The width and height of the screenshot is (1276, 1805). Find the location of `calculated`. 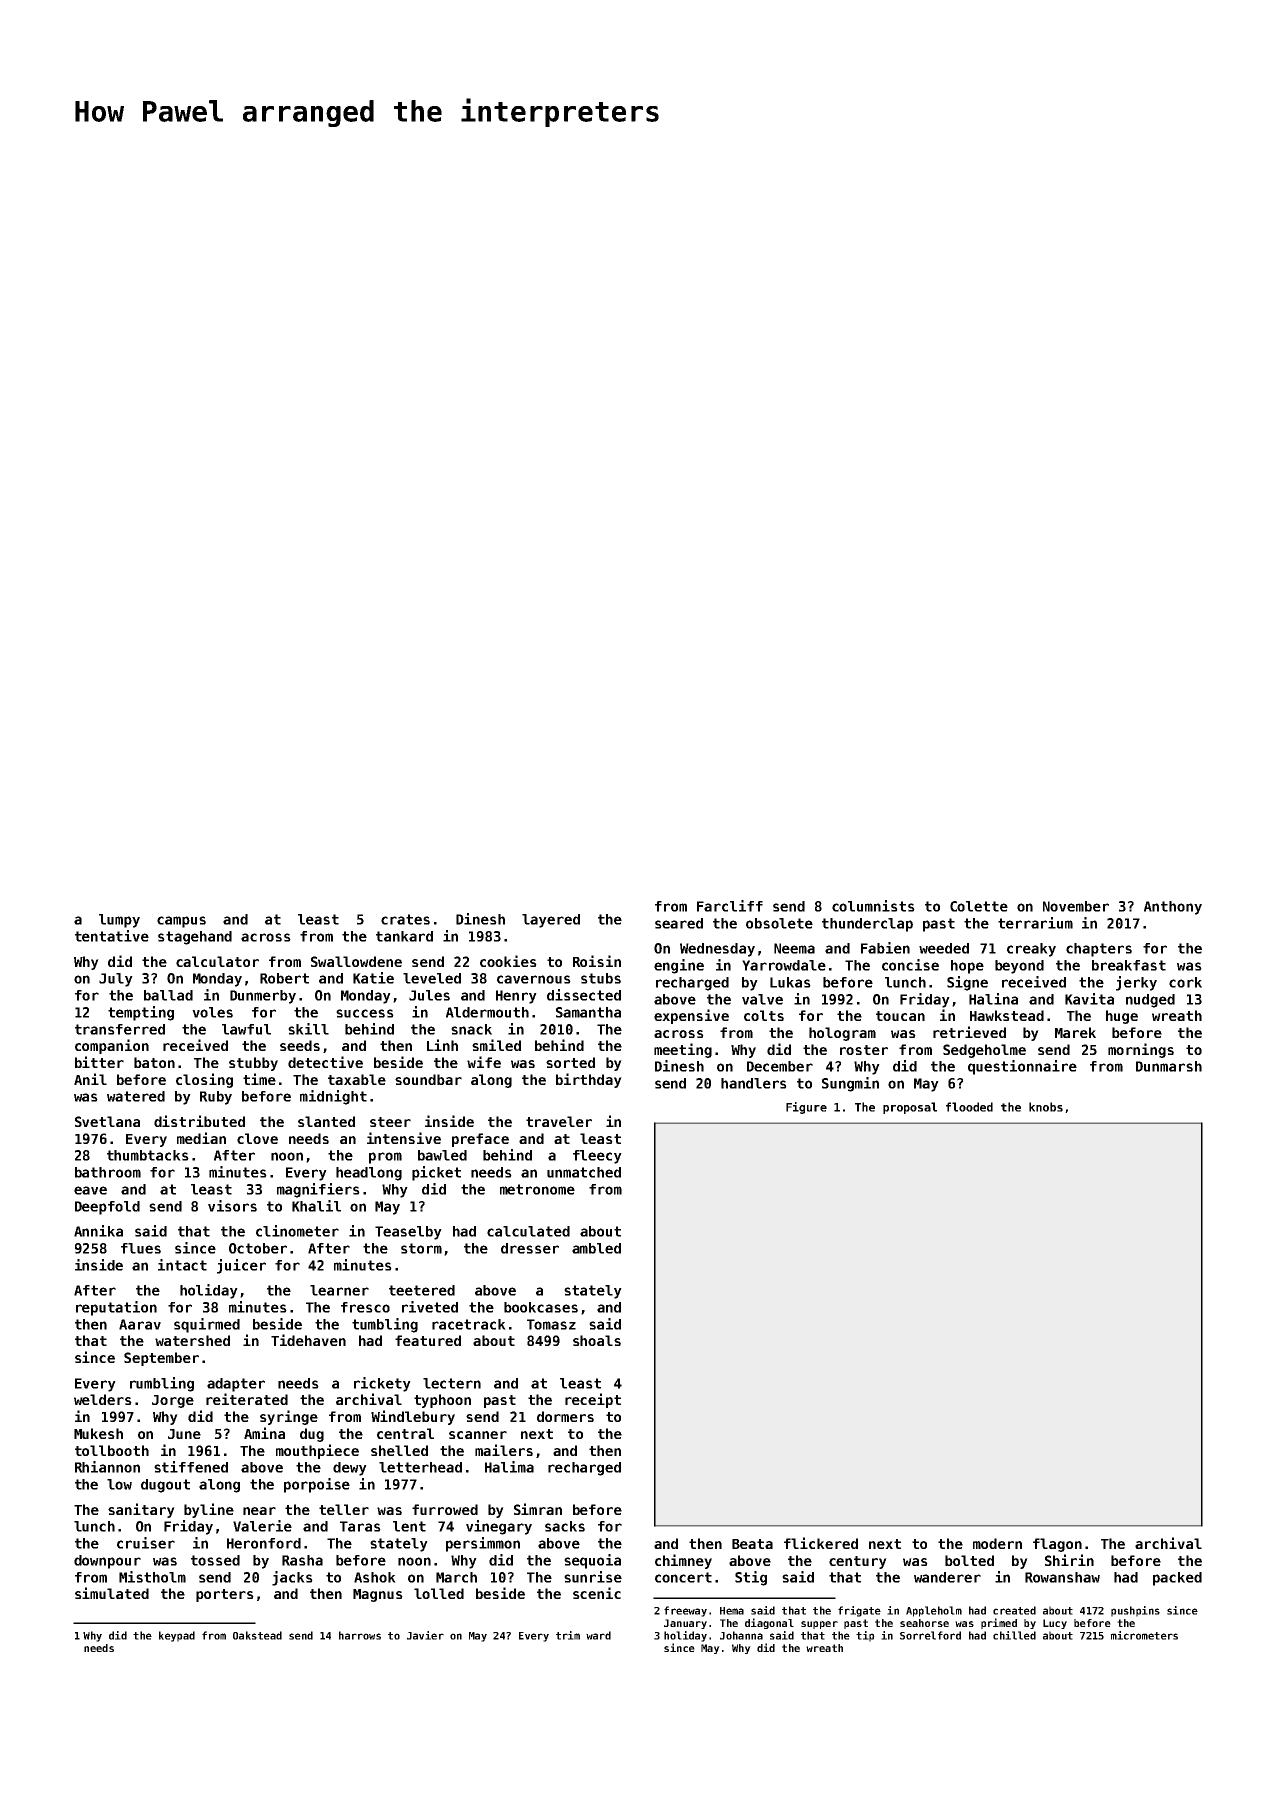

calculated is located at coordinates (528, 1231).
